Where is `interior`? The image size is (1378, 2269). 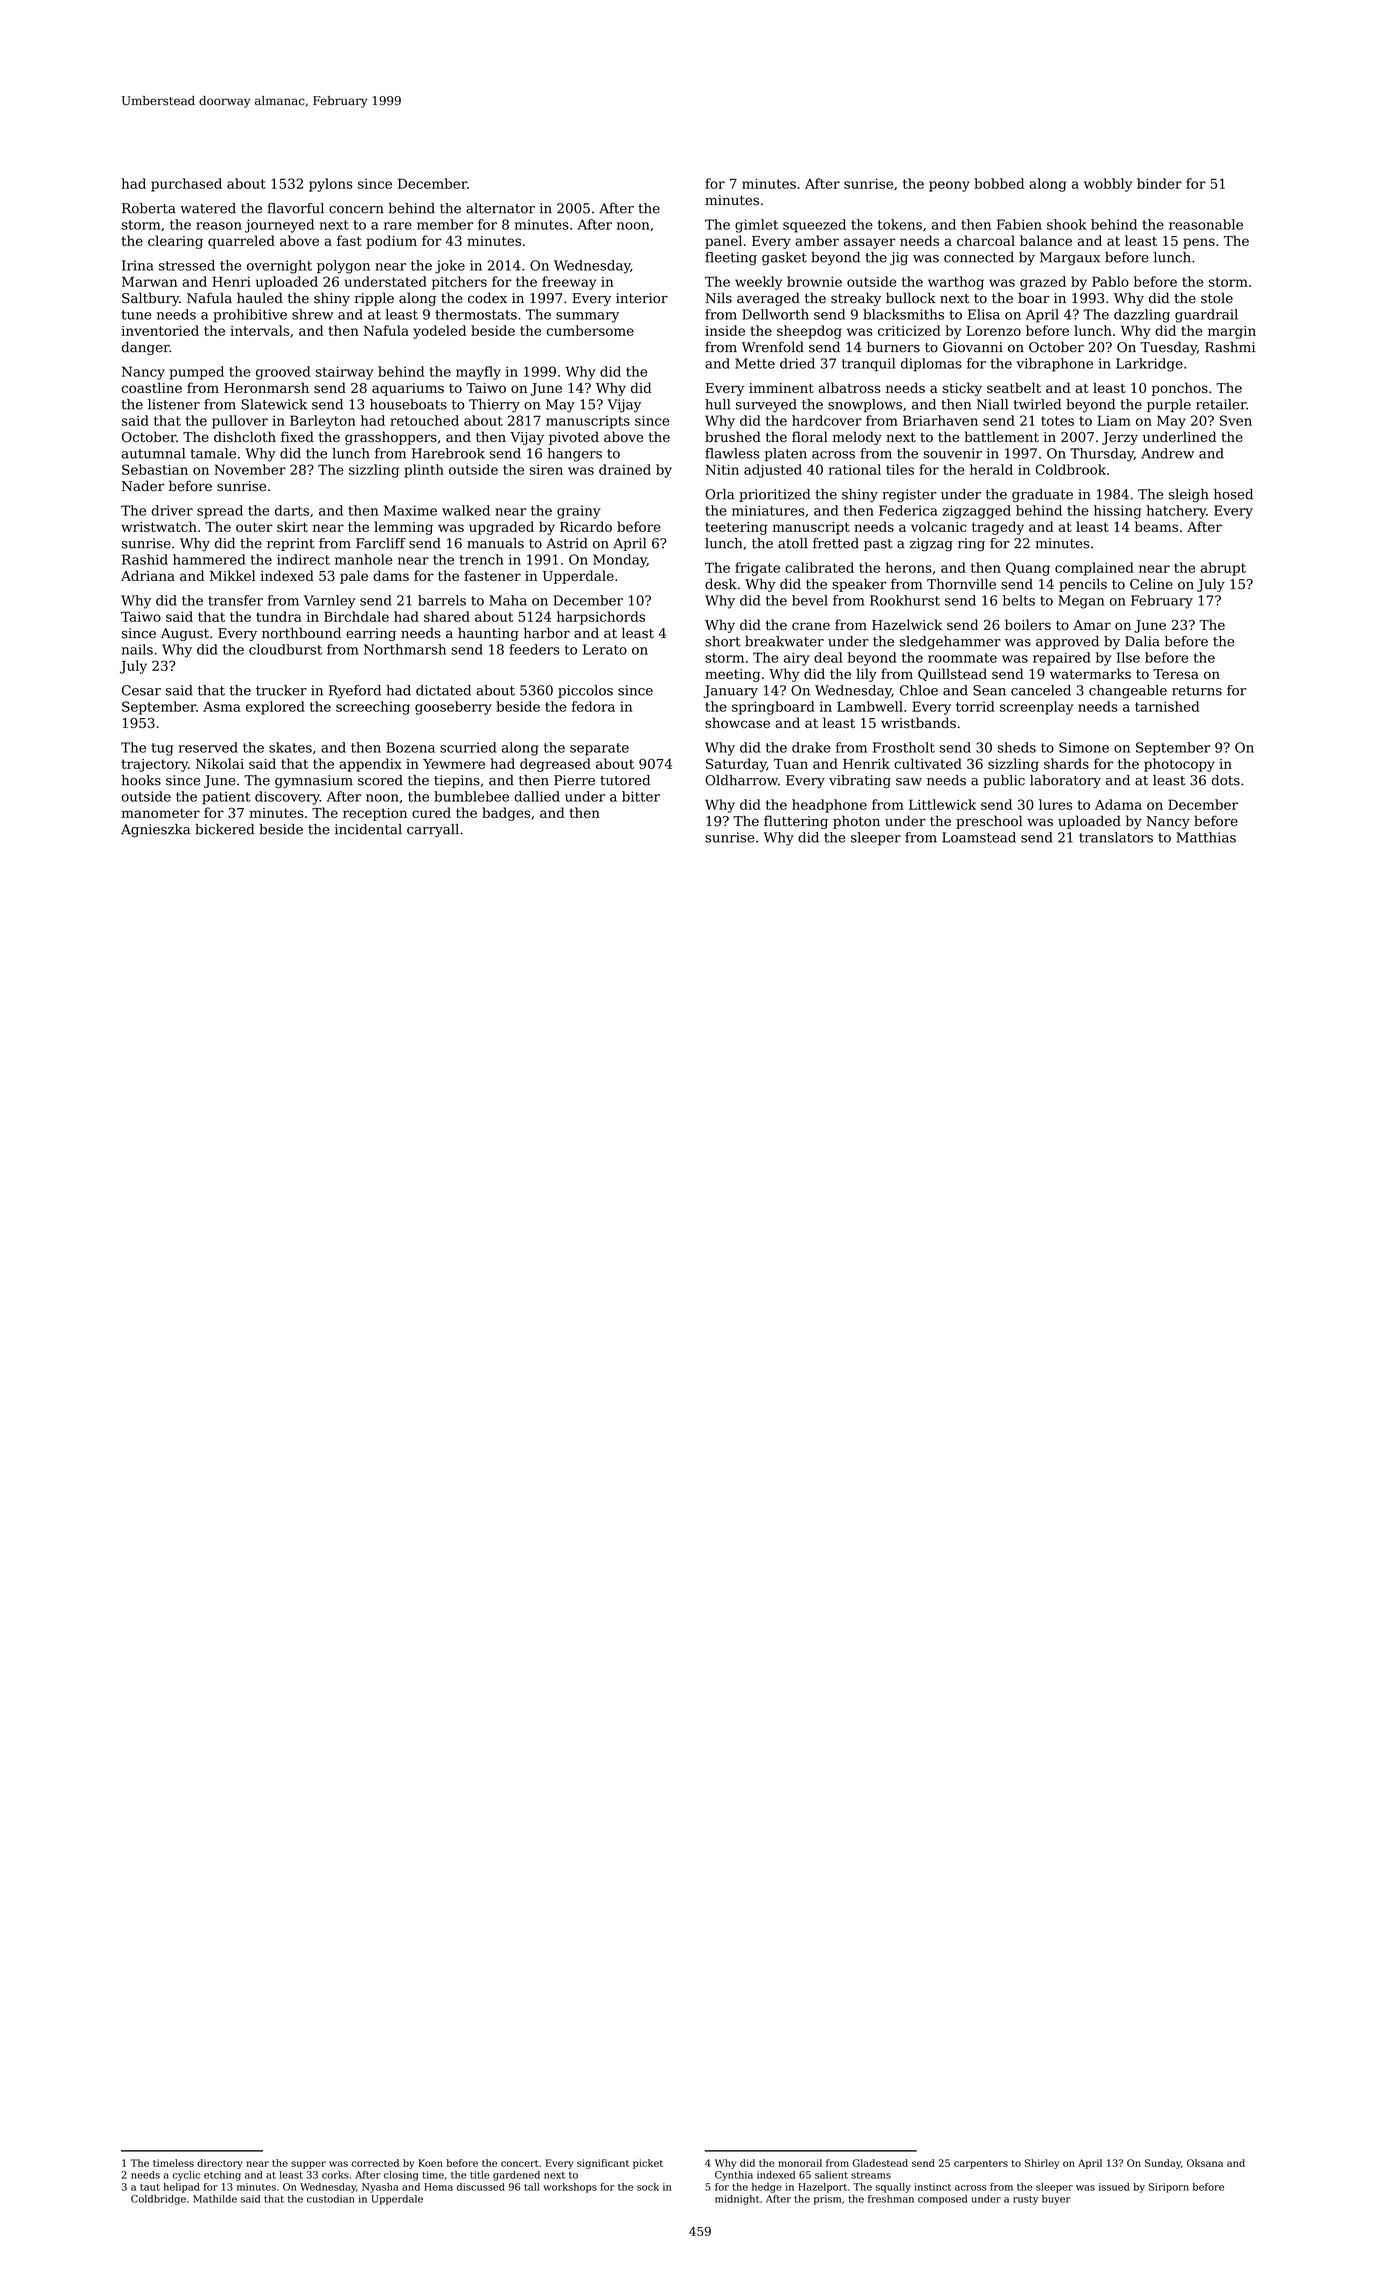 interior is located at coordinates (642, 298).
